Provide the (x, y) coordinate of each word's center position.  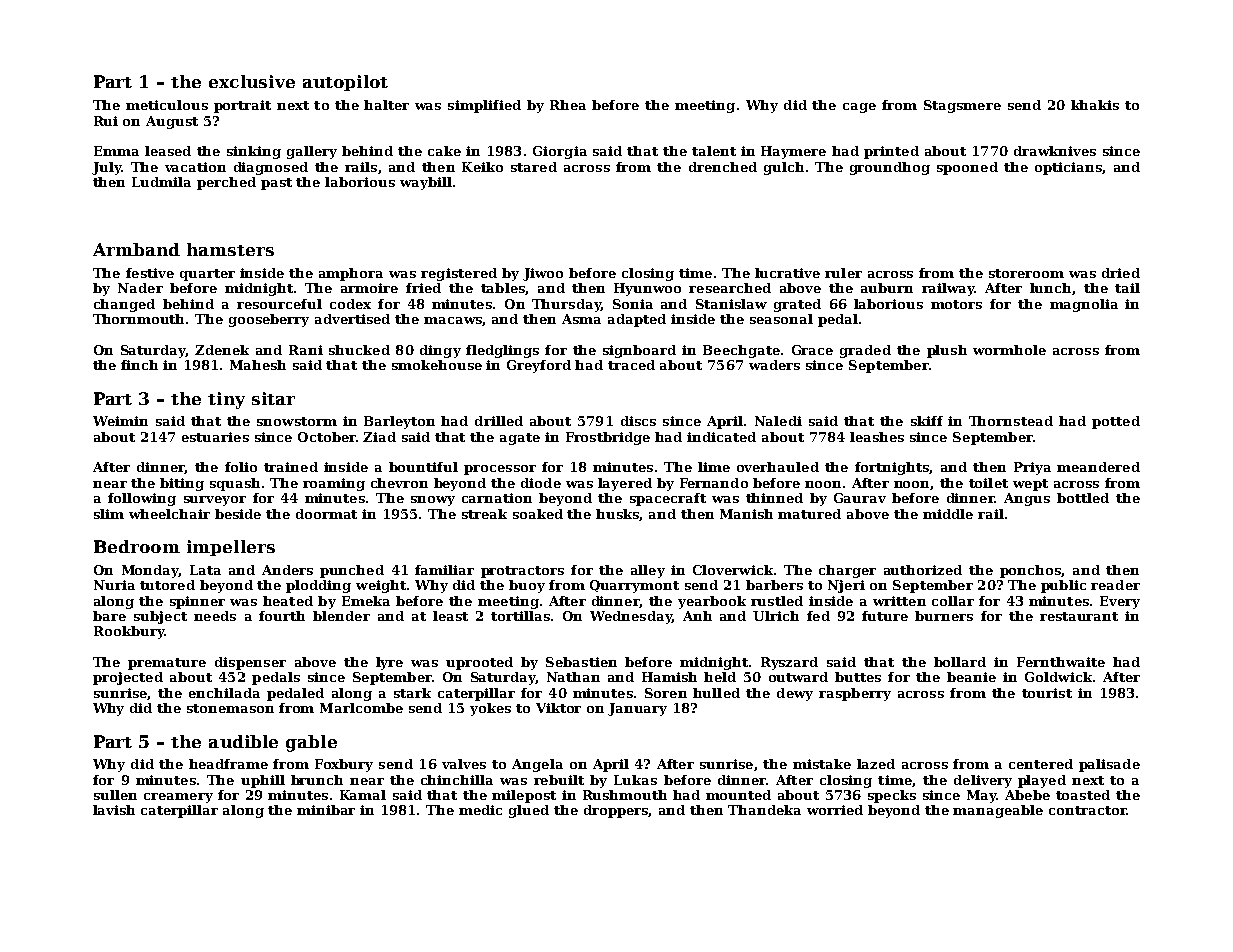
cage (859, 108)
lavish (114, 810)
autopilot (345, 83)
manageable (998, 811)
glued (529, 811)
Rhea (568, 105)
